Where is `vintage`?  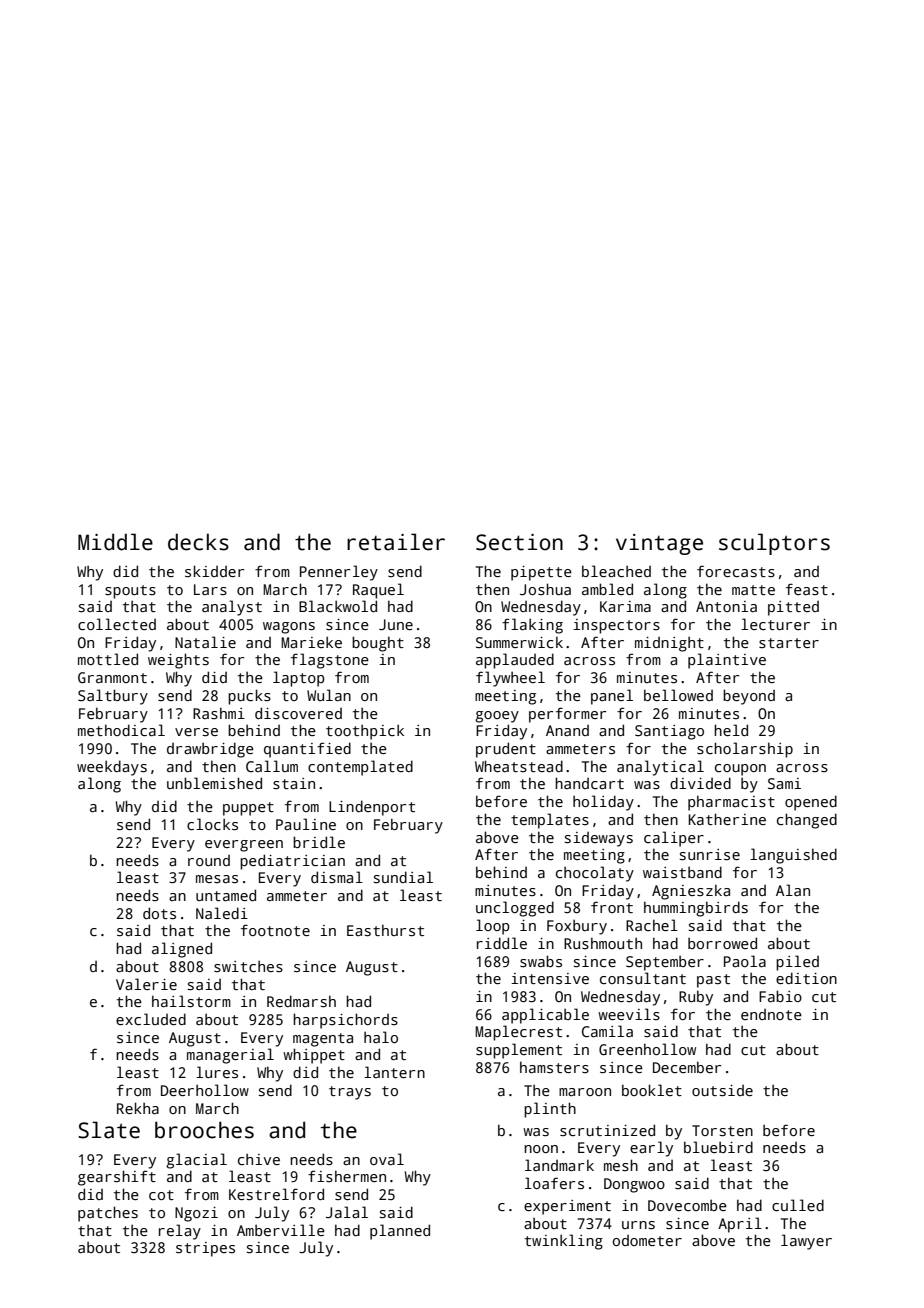 vintage is located at coordinates (659, 544).
